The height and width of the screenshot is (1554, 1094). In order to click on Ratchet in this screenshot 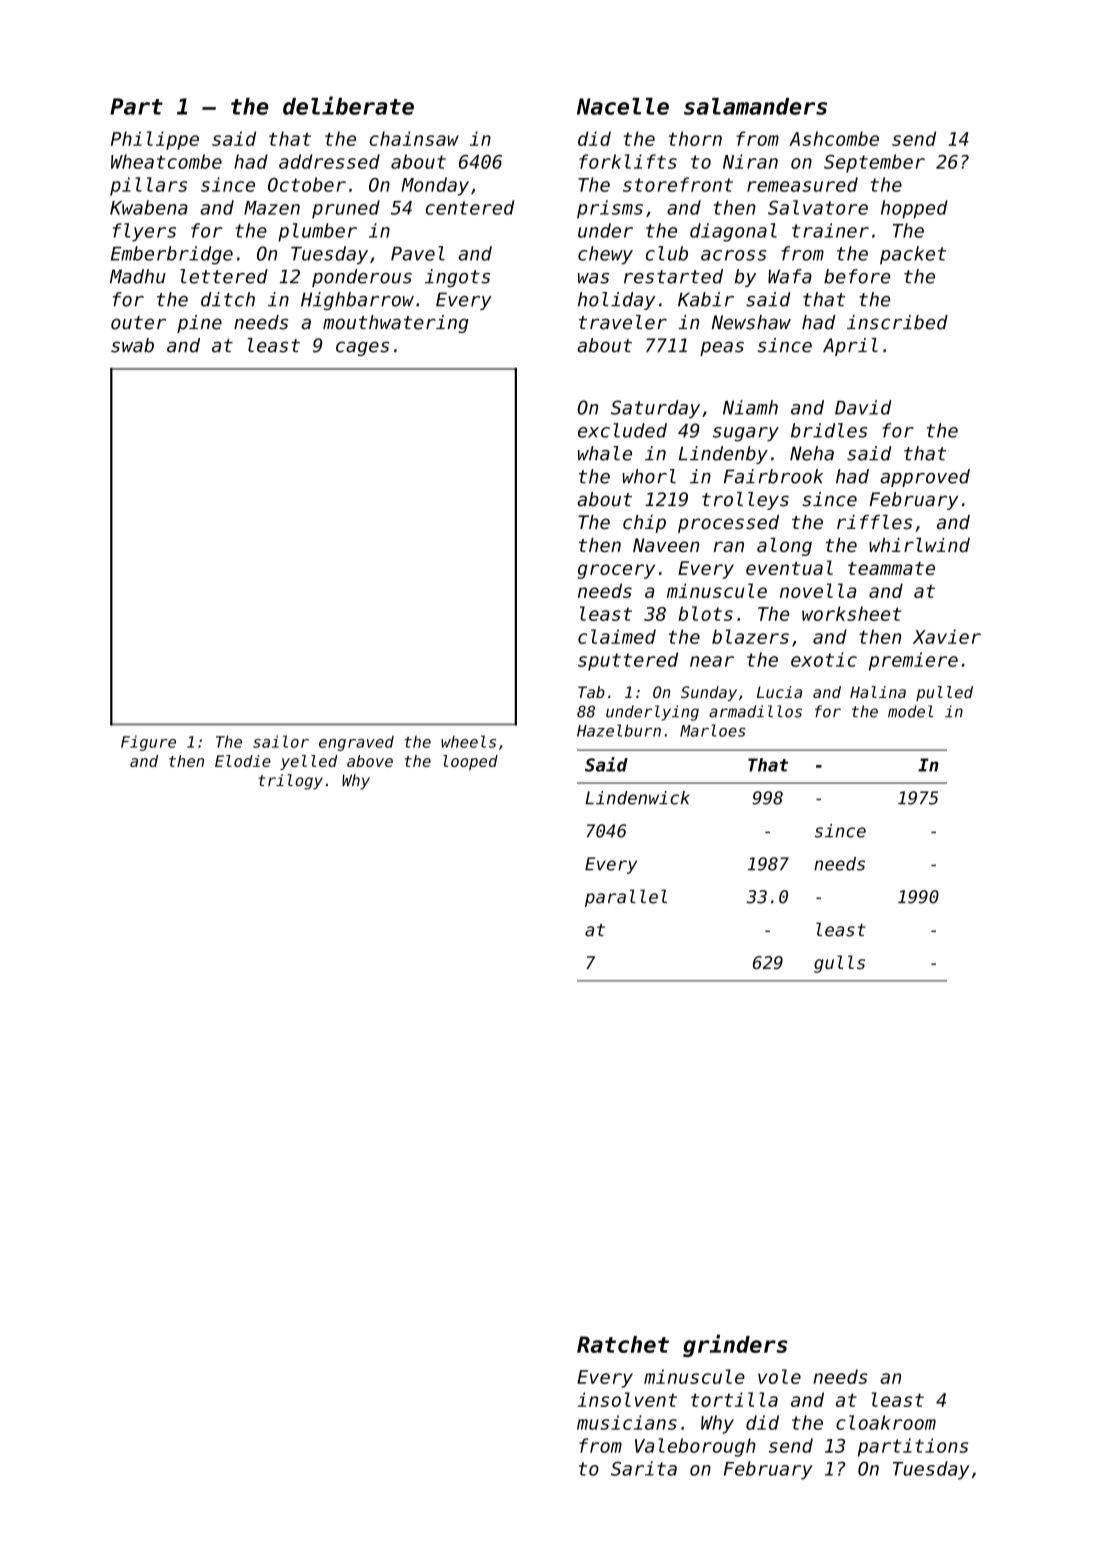, I will do `click(623, 1344)`.
